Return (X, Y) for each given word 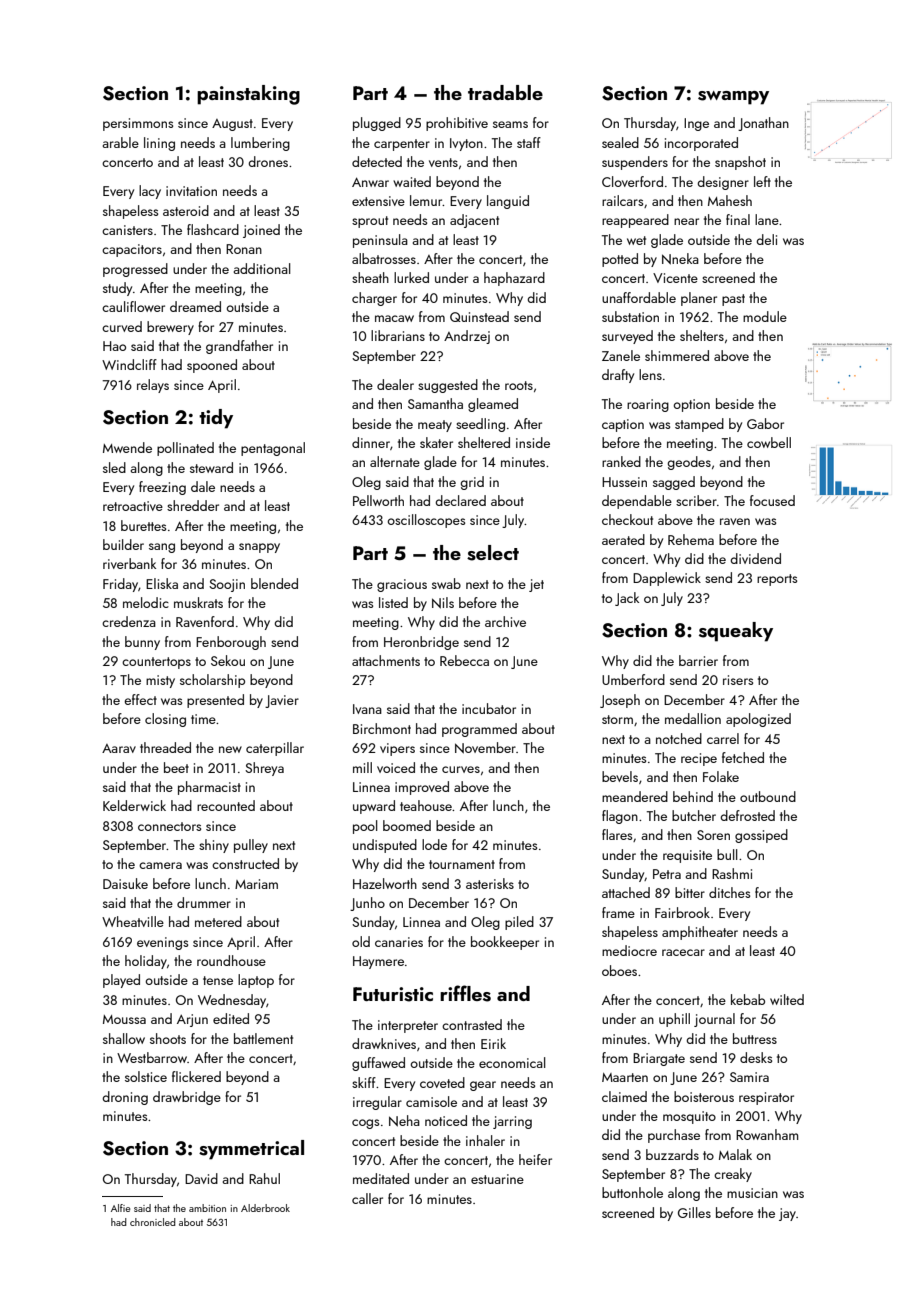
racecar (683, 952)
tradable (505, 92)
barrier (698, 660)
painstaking (248, 95)
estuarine (497, 1179)
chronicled (153, 1222)
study (117, 289)
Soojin (227, 585)
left (762, 181)
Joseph (620, 701)
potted (620, 260)
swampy (733, 98)
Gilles (694, 1212)
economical (512, 1062)
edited (231, 1018)
